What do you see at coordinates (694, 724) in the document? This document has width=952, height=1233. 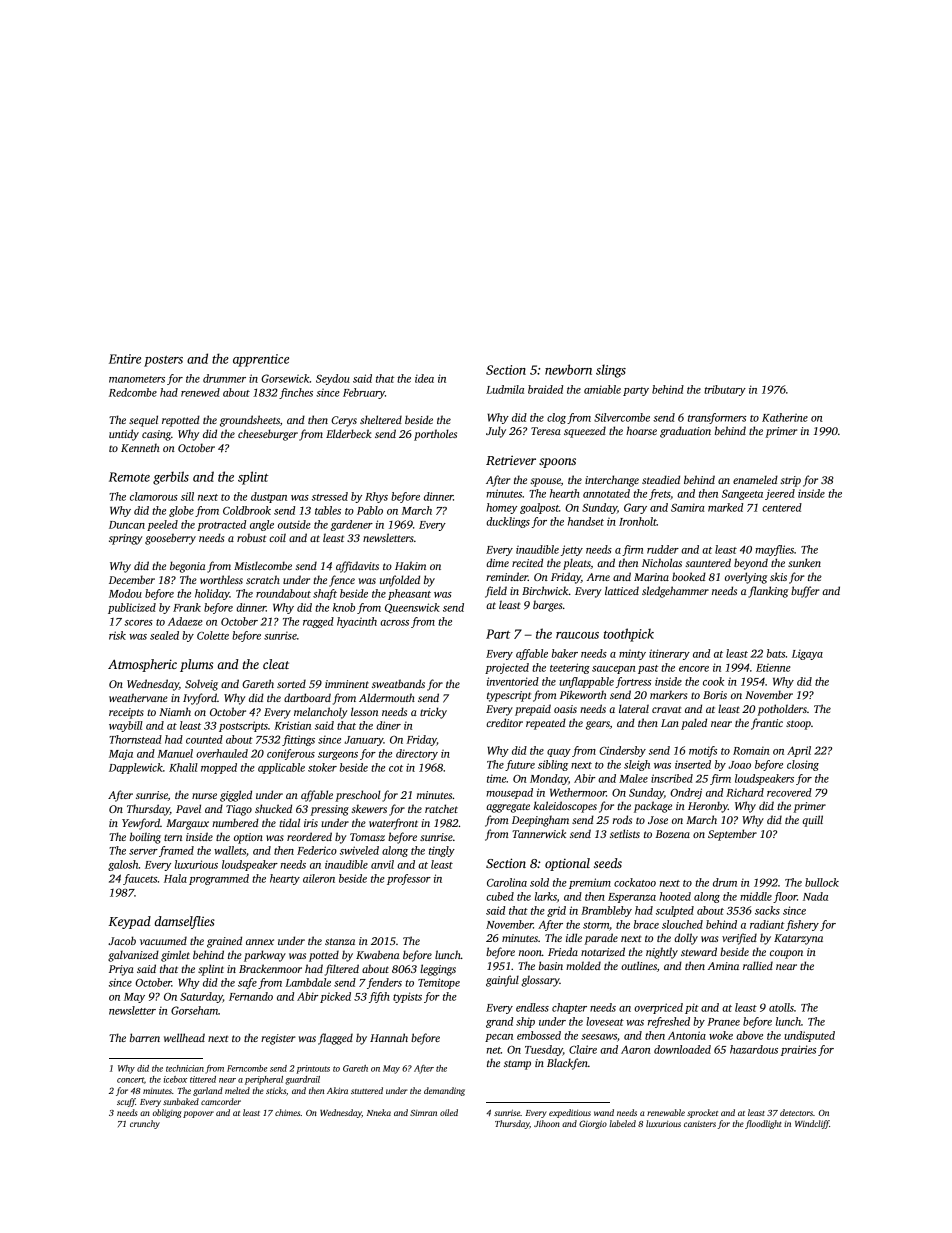 I see `paled` at bounding box center [694, 724].
